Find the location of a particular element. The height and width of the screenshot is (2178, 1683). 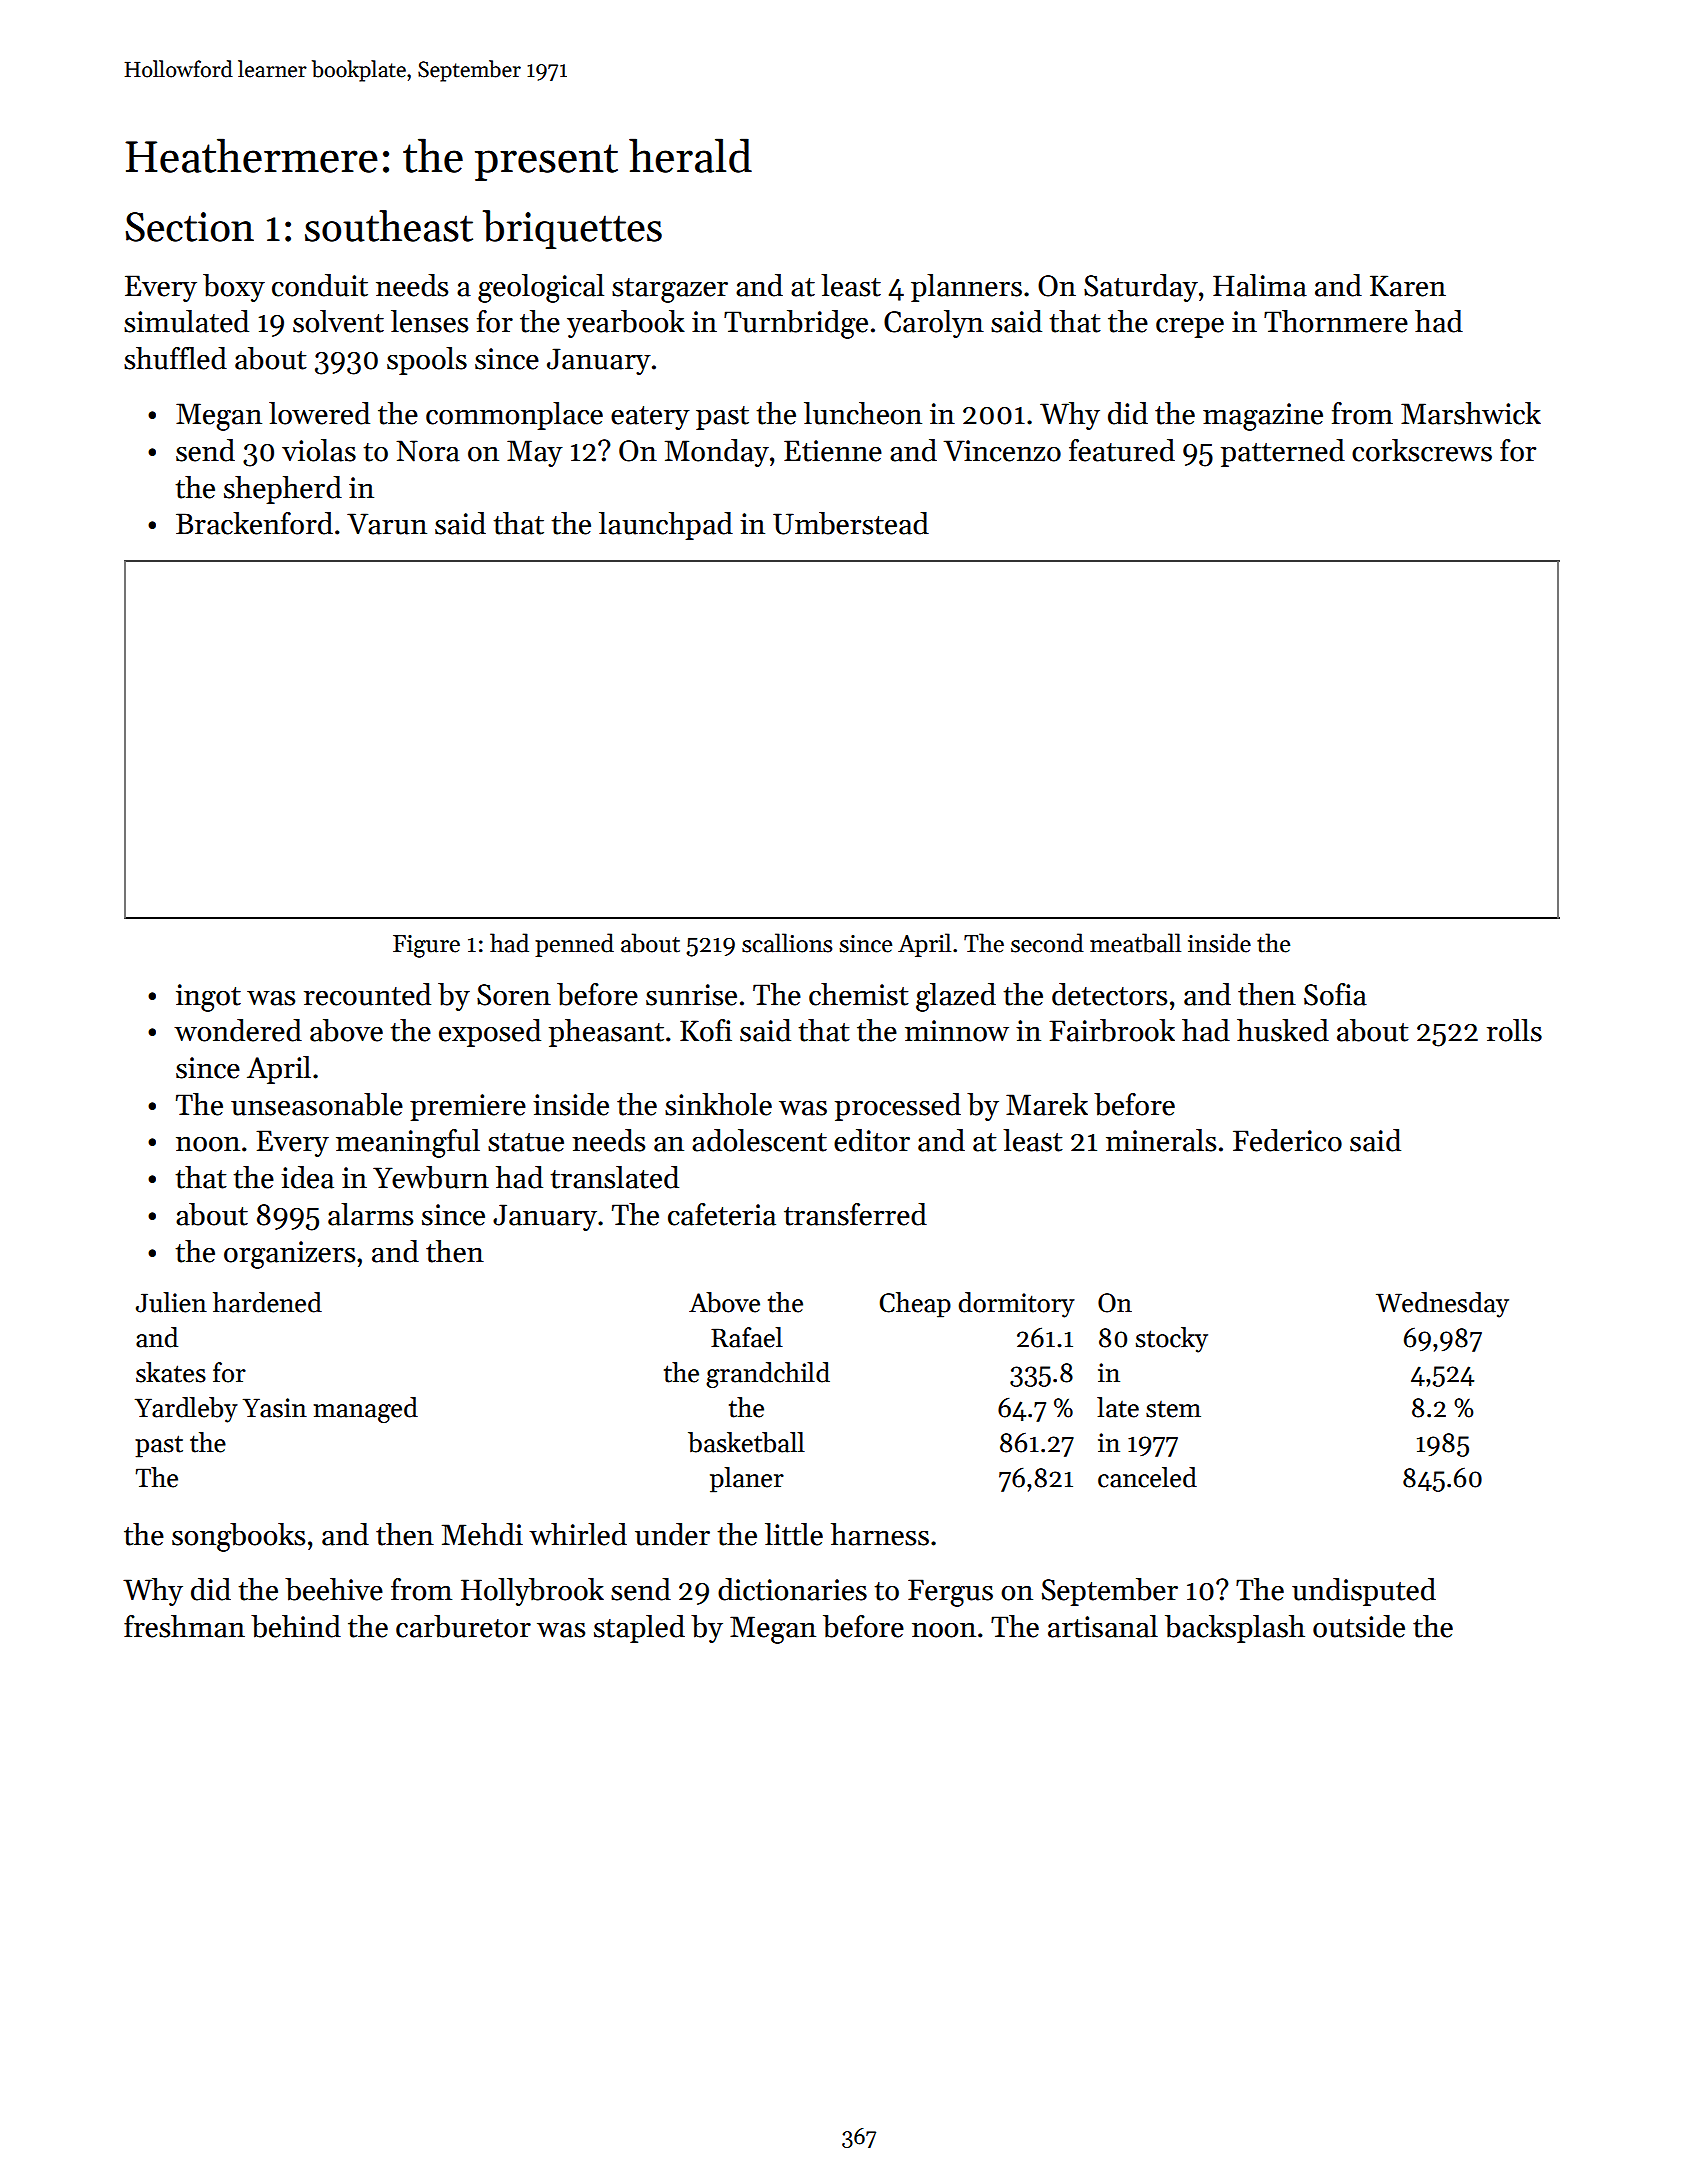

undisputed is located at coordinates (1364, 1592).
